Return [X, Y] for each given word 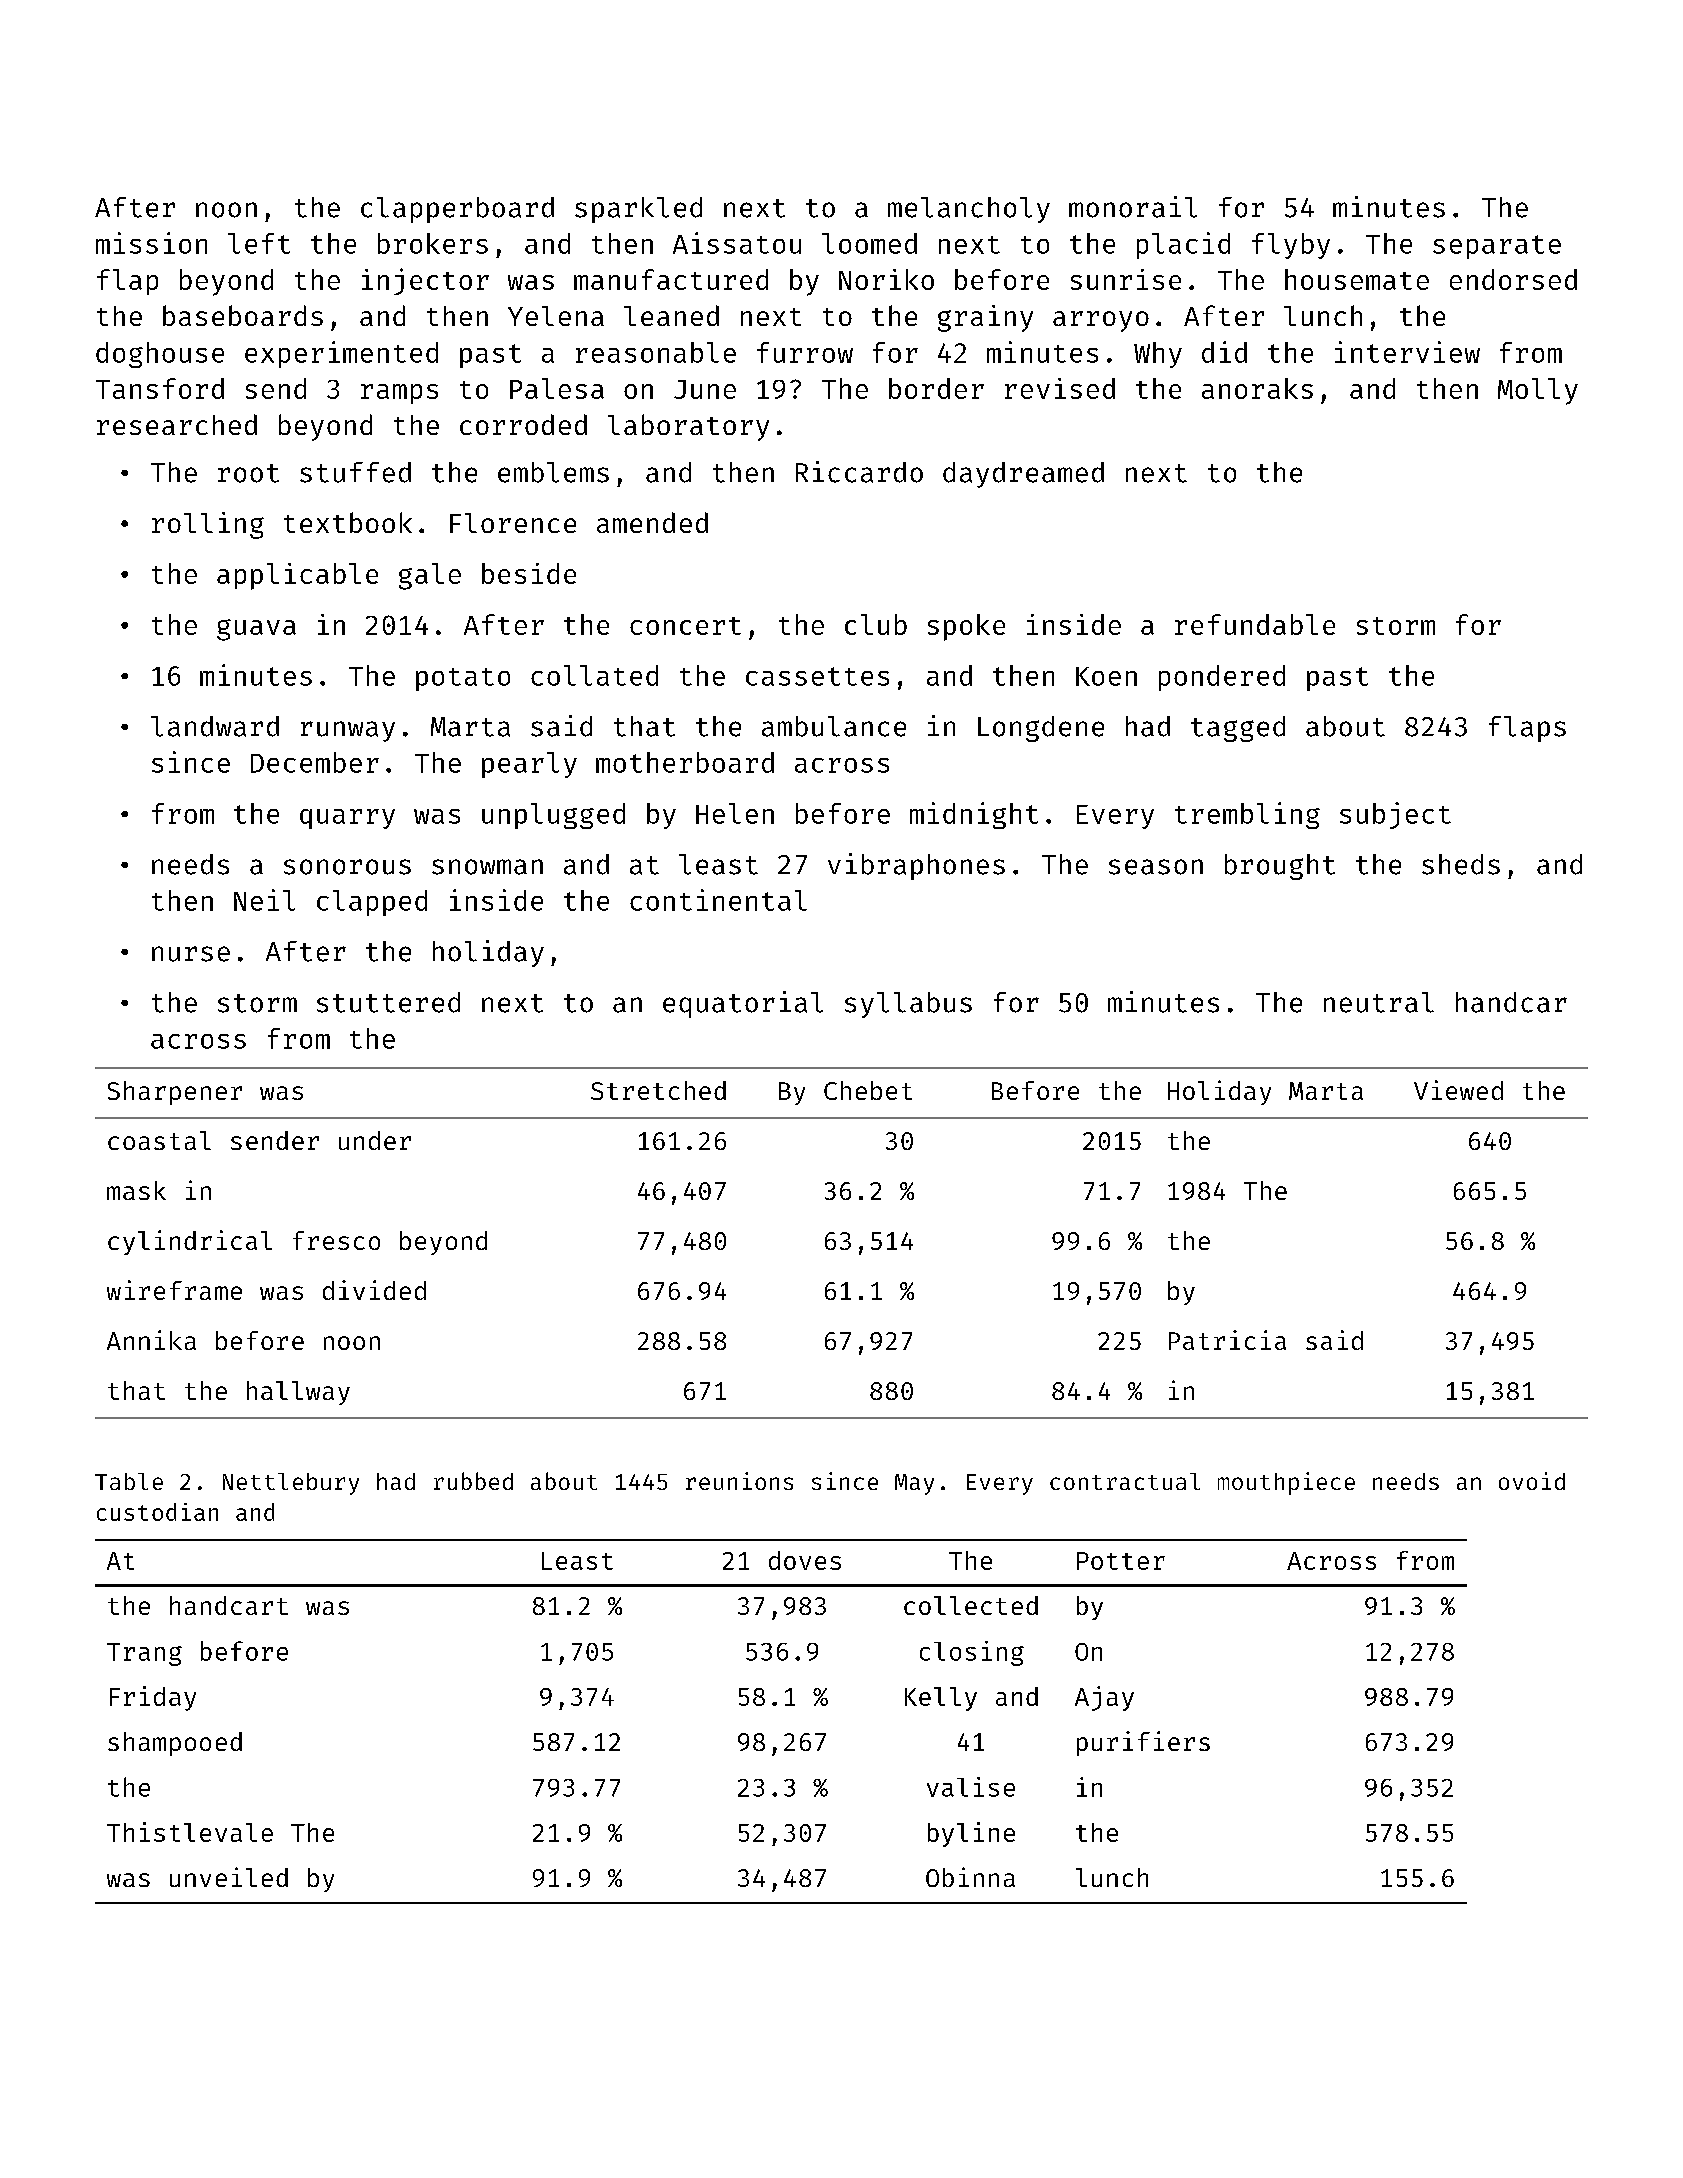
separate [1497, 247]
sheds [1461, 864]
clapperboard [457, 210]
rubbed [473, 1481]
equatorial [743, 1004]
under [375, 1140]
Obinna [970, 1877]
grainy [985, 318]
